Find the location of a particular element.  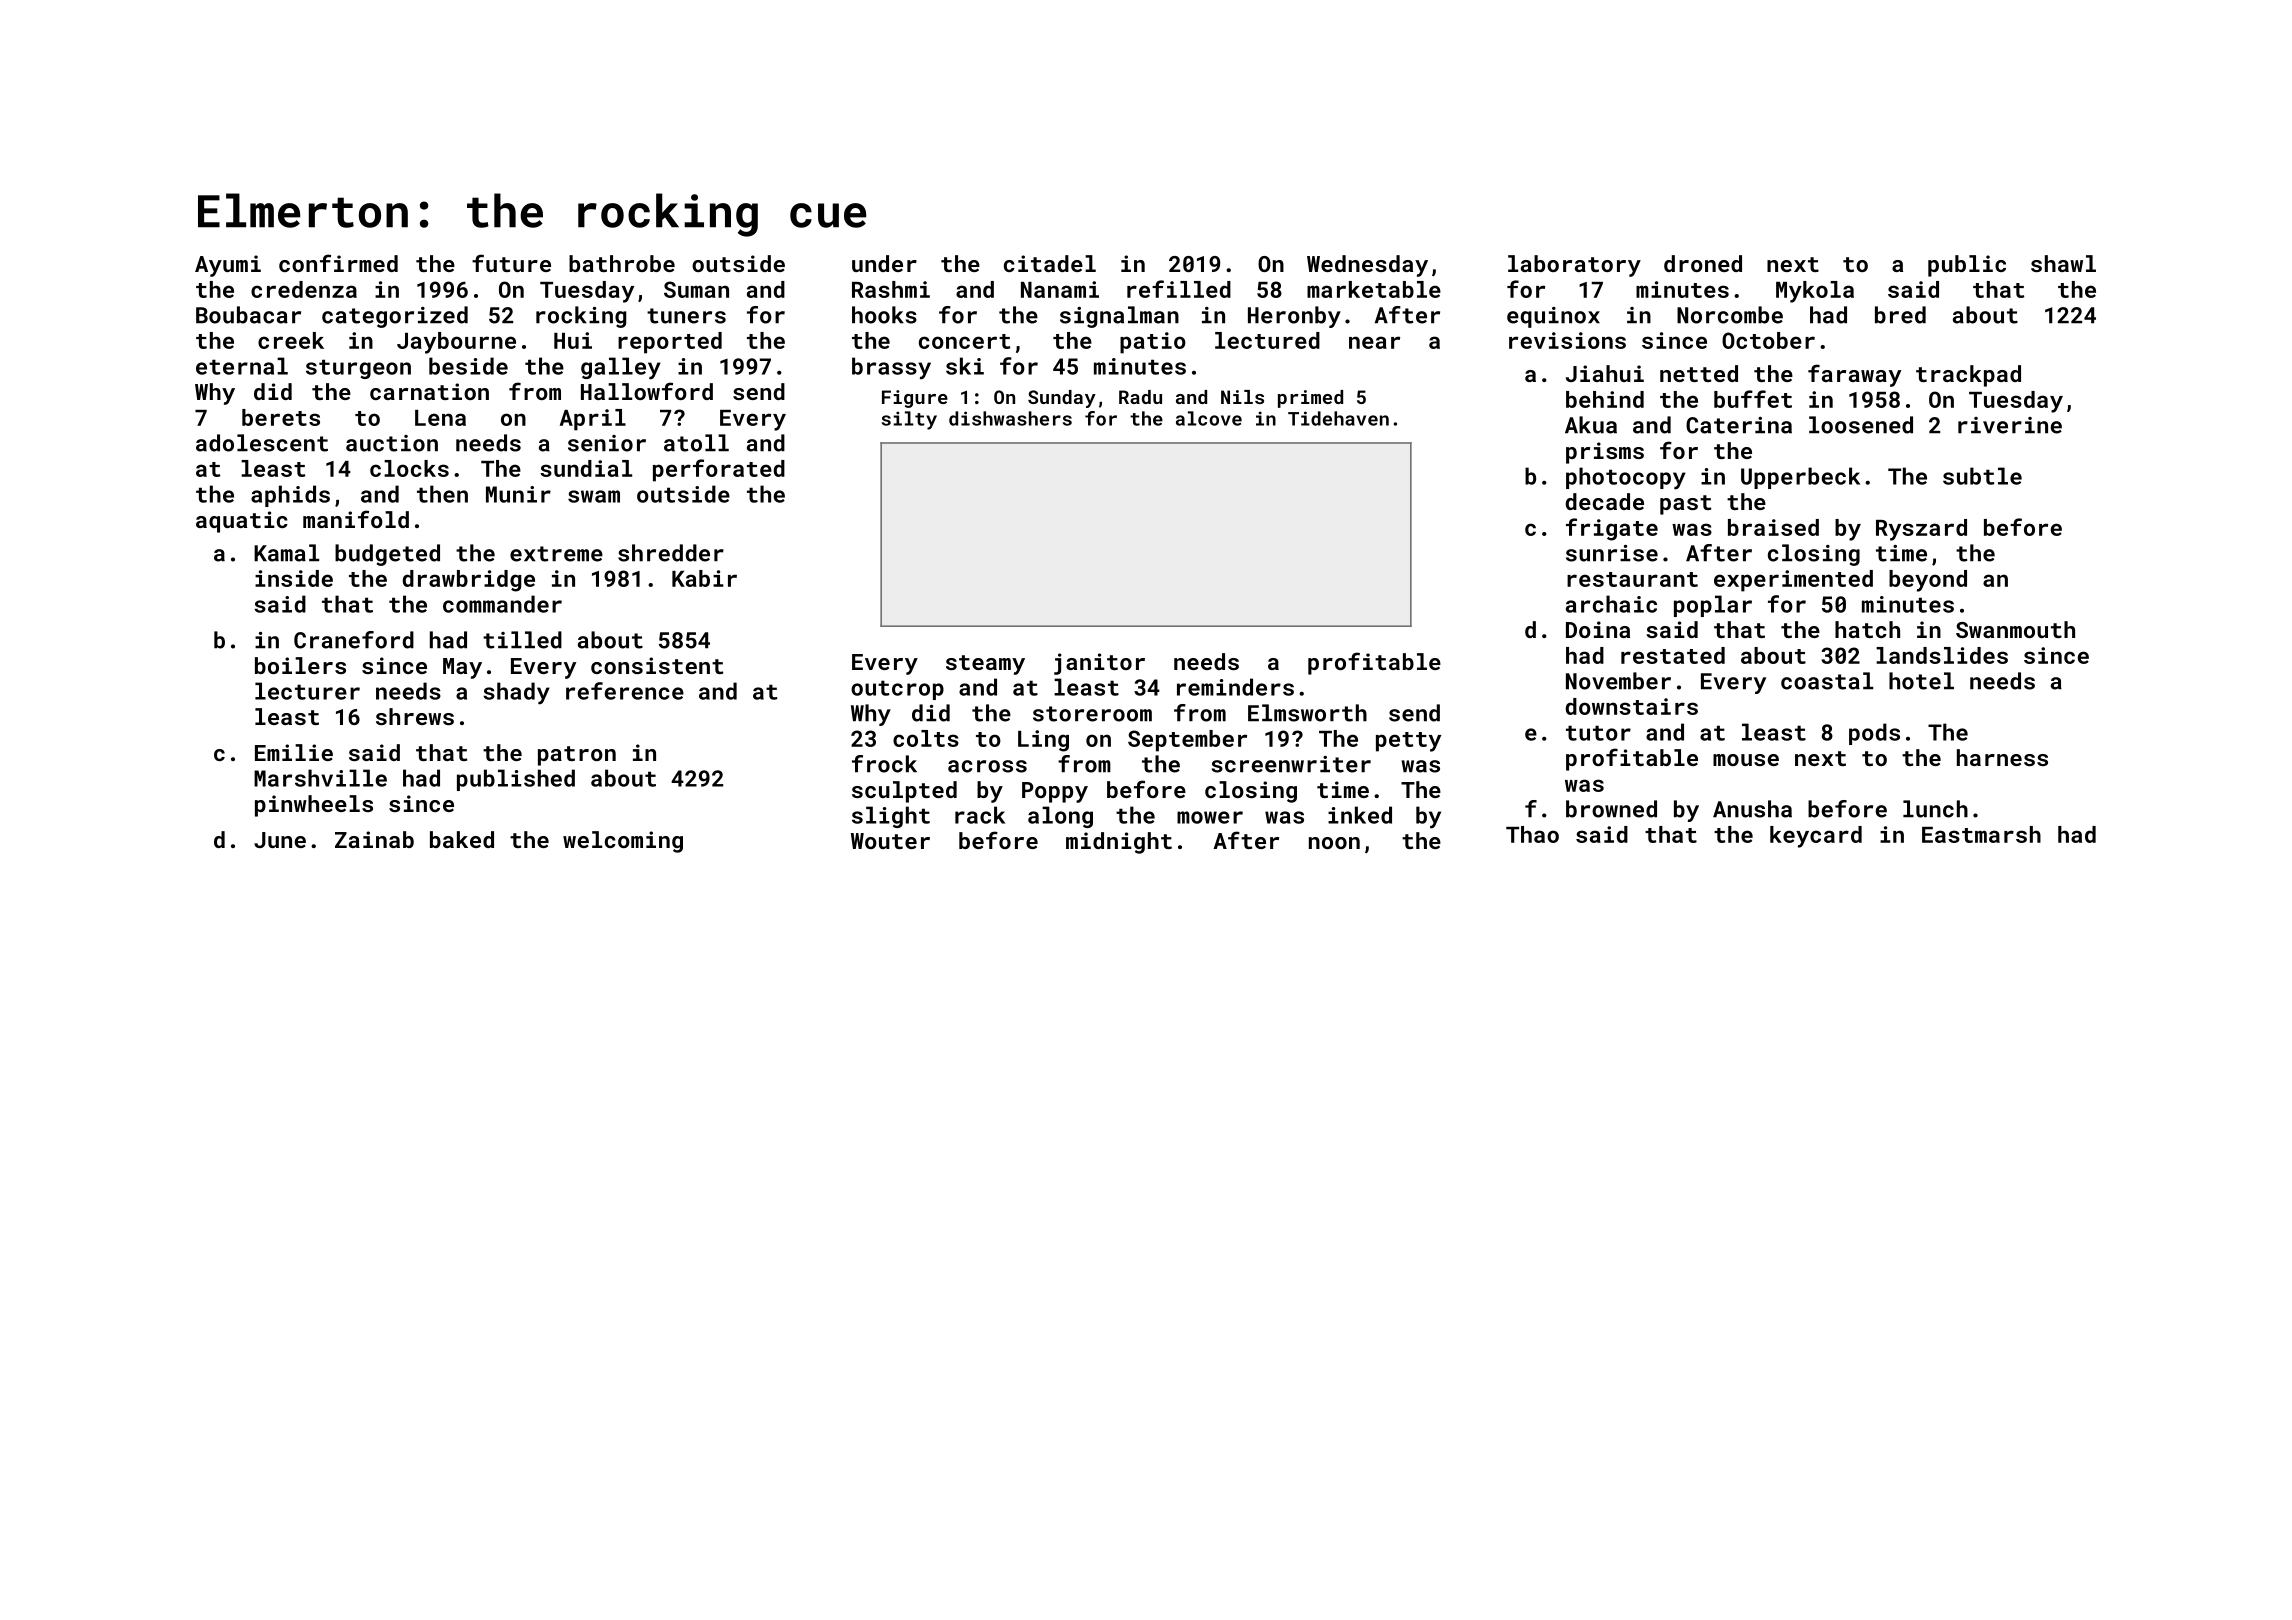

midnight is located at coordinates (1119, 843).
